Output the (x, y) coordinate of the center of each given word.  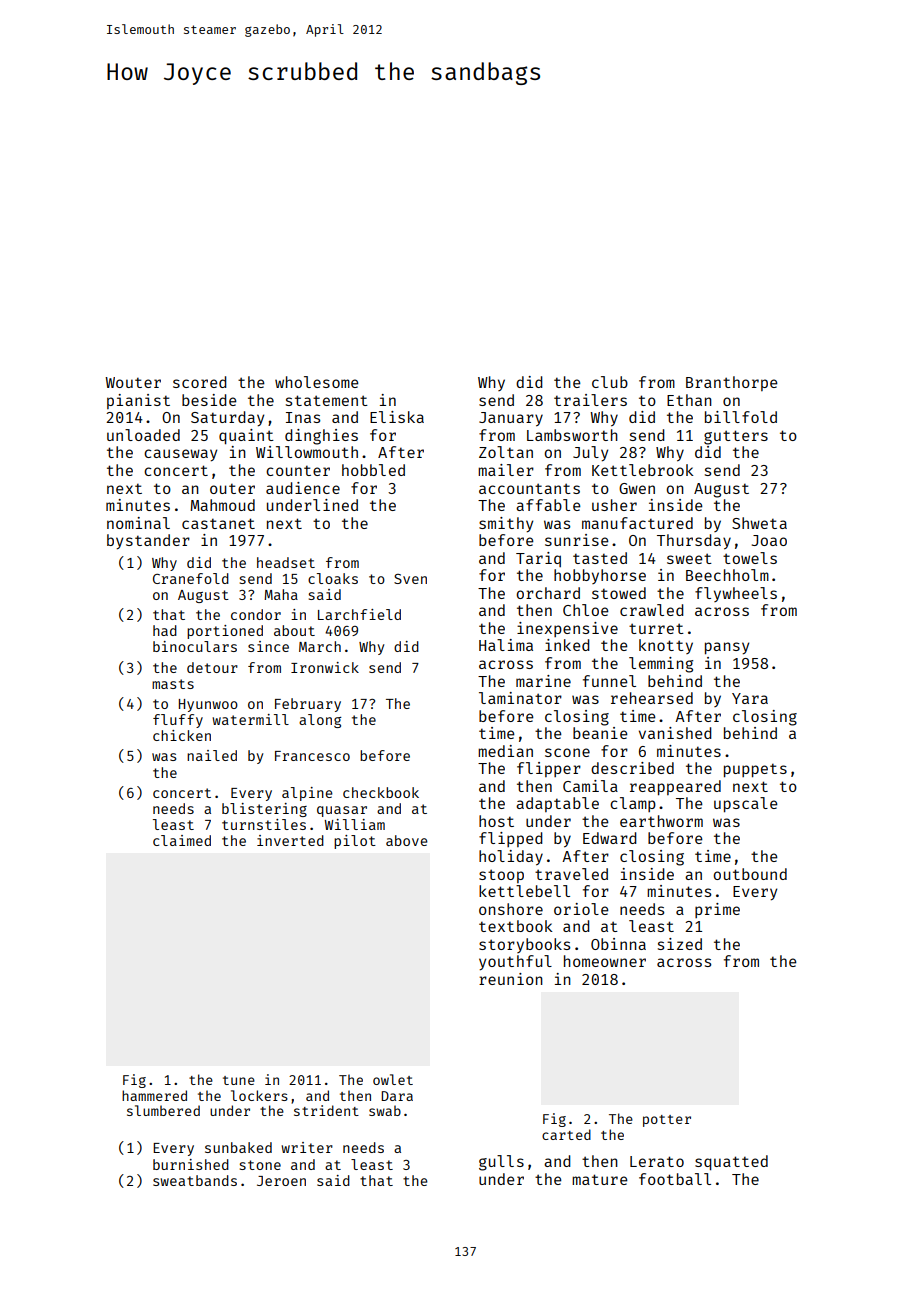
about (294, 630)
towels (750, 558)
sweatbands (195, 1180)
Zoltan (506, 452)
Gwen (637, 488)
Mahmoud (222, 505)
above (407, 840)
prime (717, 910)
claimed (182, 840)
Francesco (312, 756)
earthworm (661, 821)
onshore (511, 909)
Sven (410, 579)
